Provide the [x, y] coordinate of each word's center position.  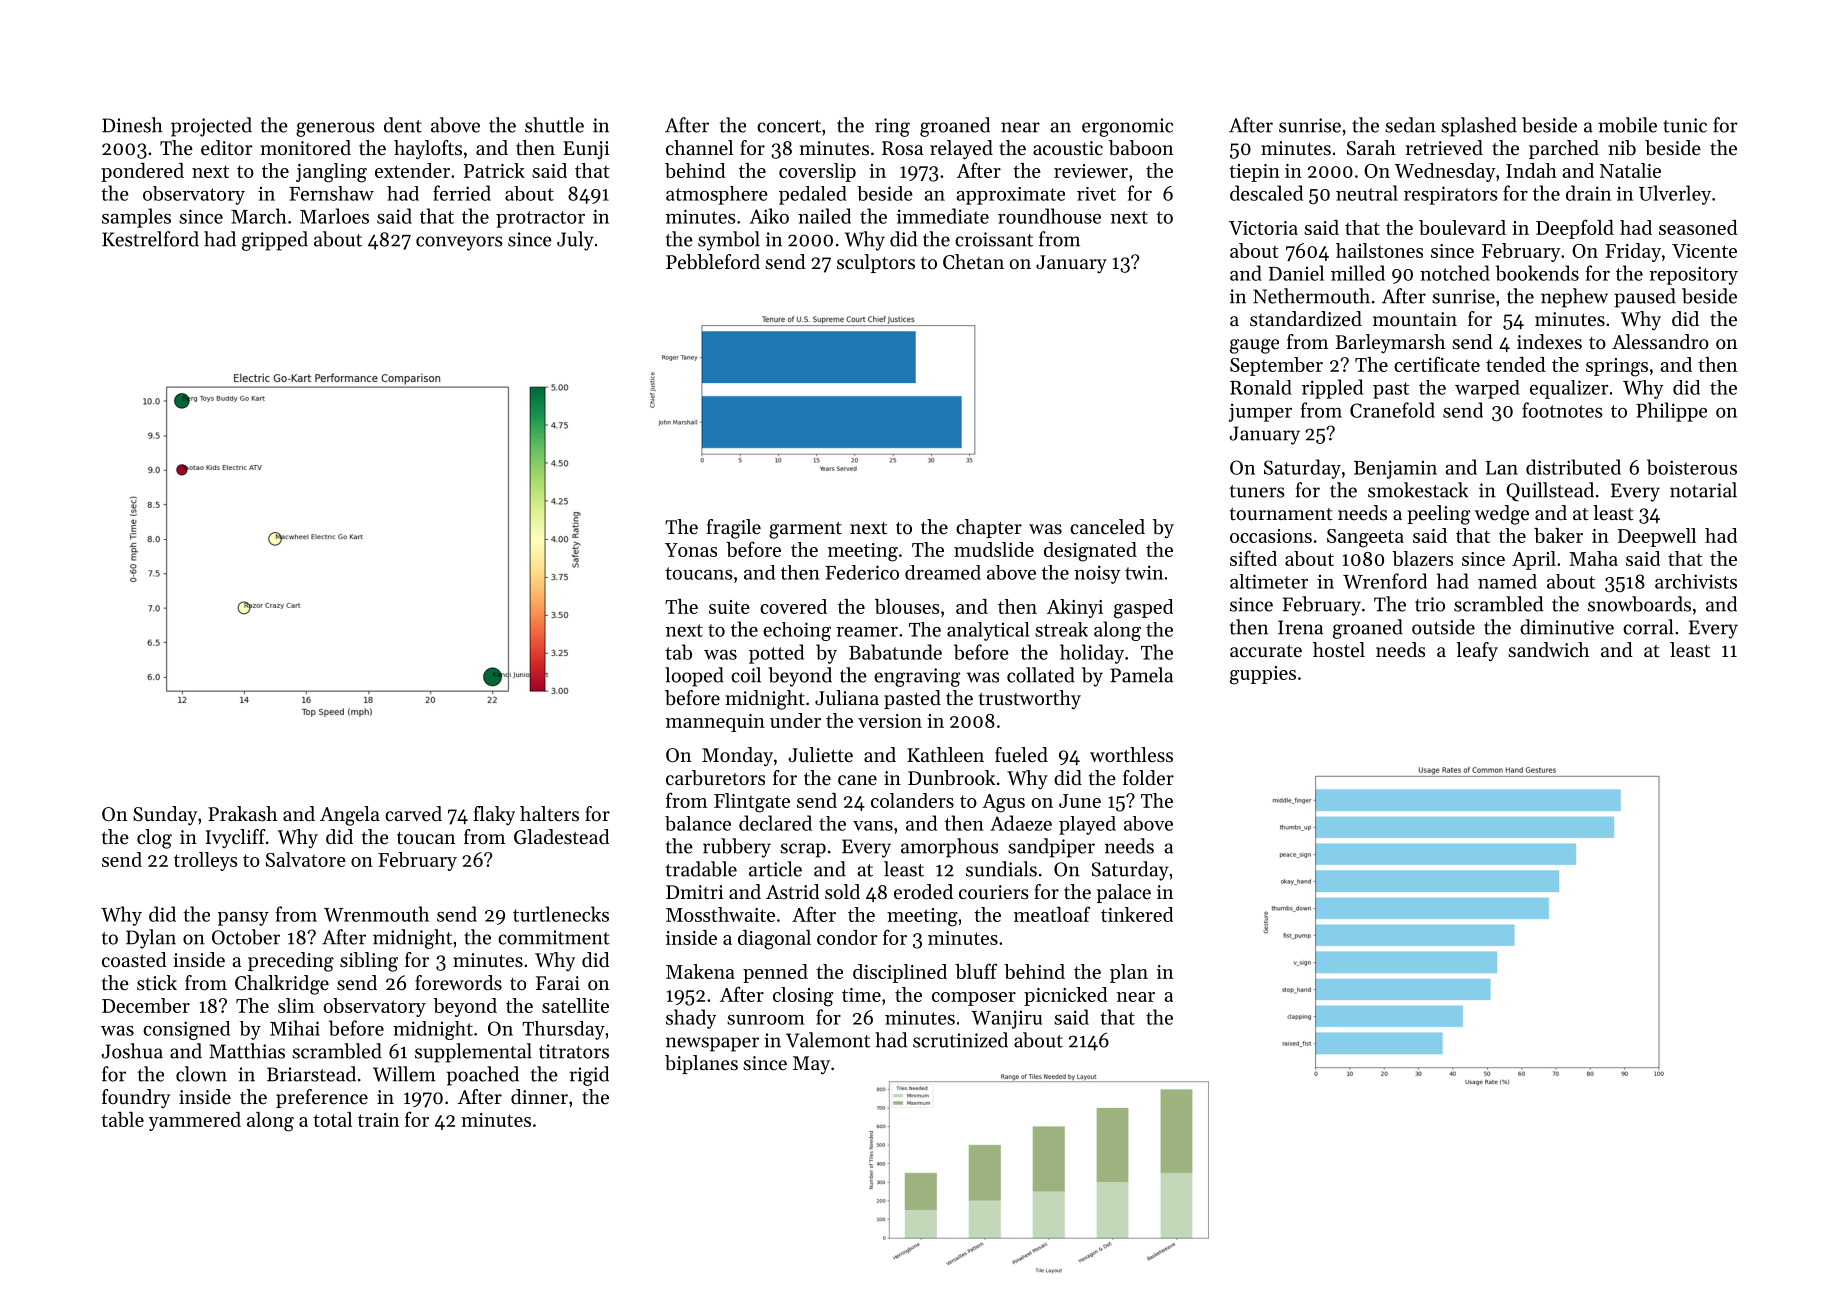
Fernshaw [331, 193]
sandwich [1548, 650]
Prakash [242, 813]
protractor [540, 219]
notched [1455, 273]
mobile [1627, 125]
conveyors [459, 243]
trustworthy [1030, 700]
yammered [194, 1121]
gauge [1254, 346]
